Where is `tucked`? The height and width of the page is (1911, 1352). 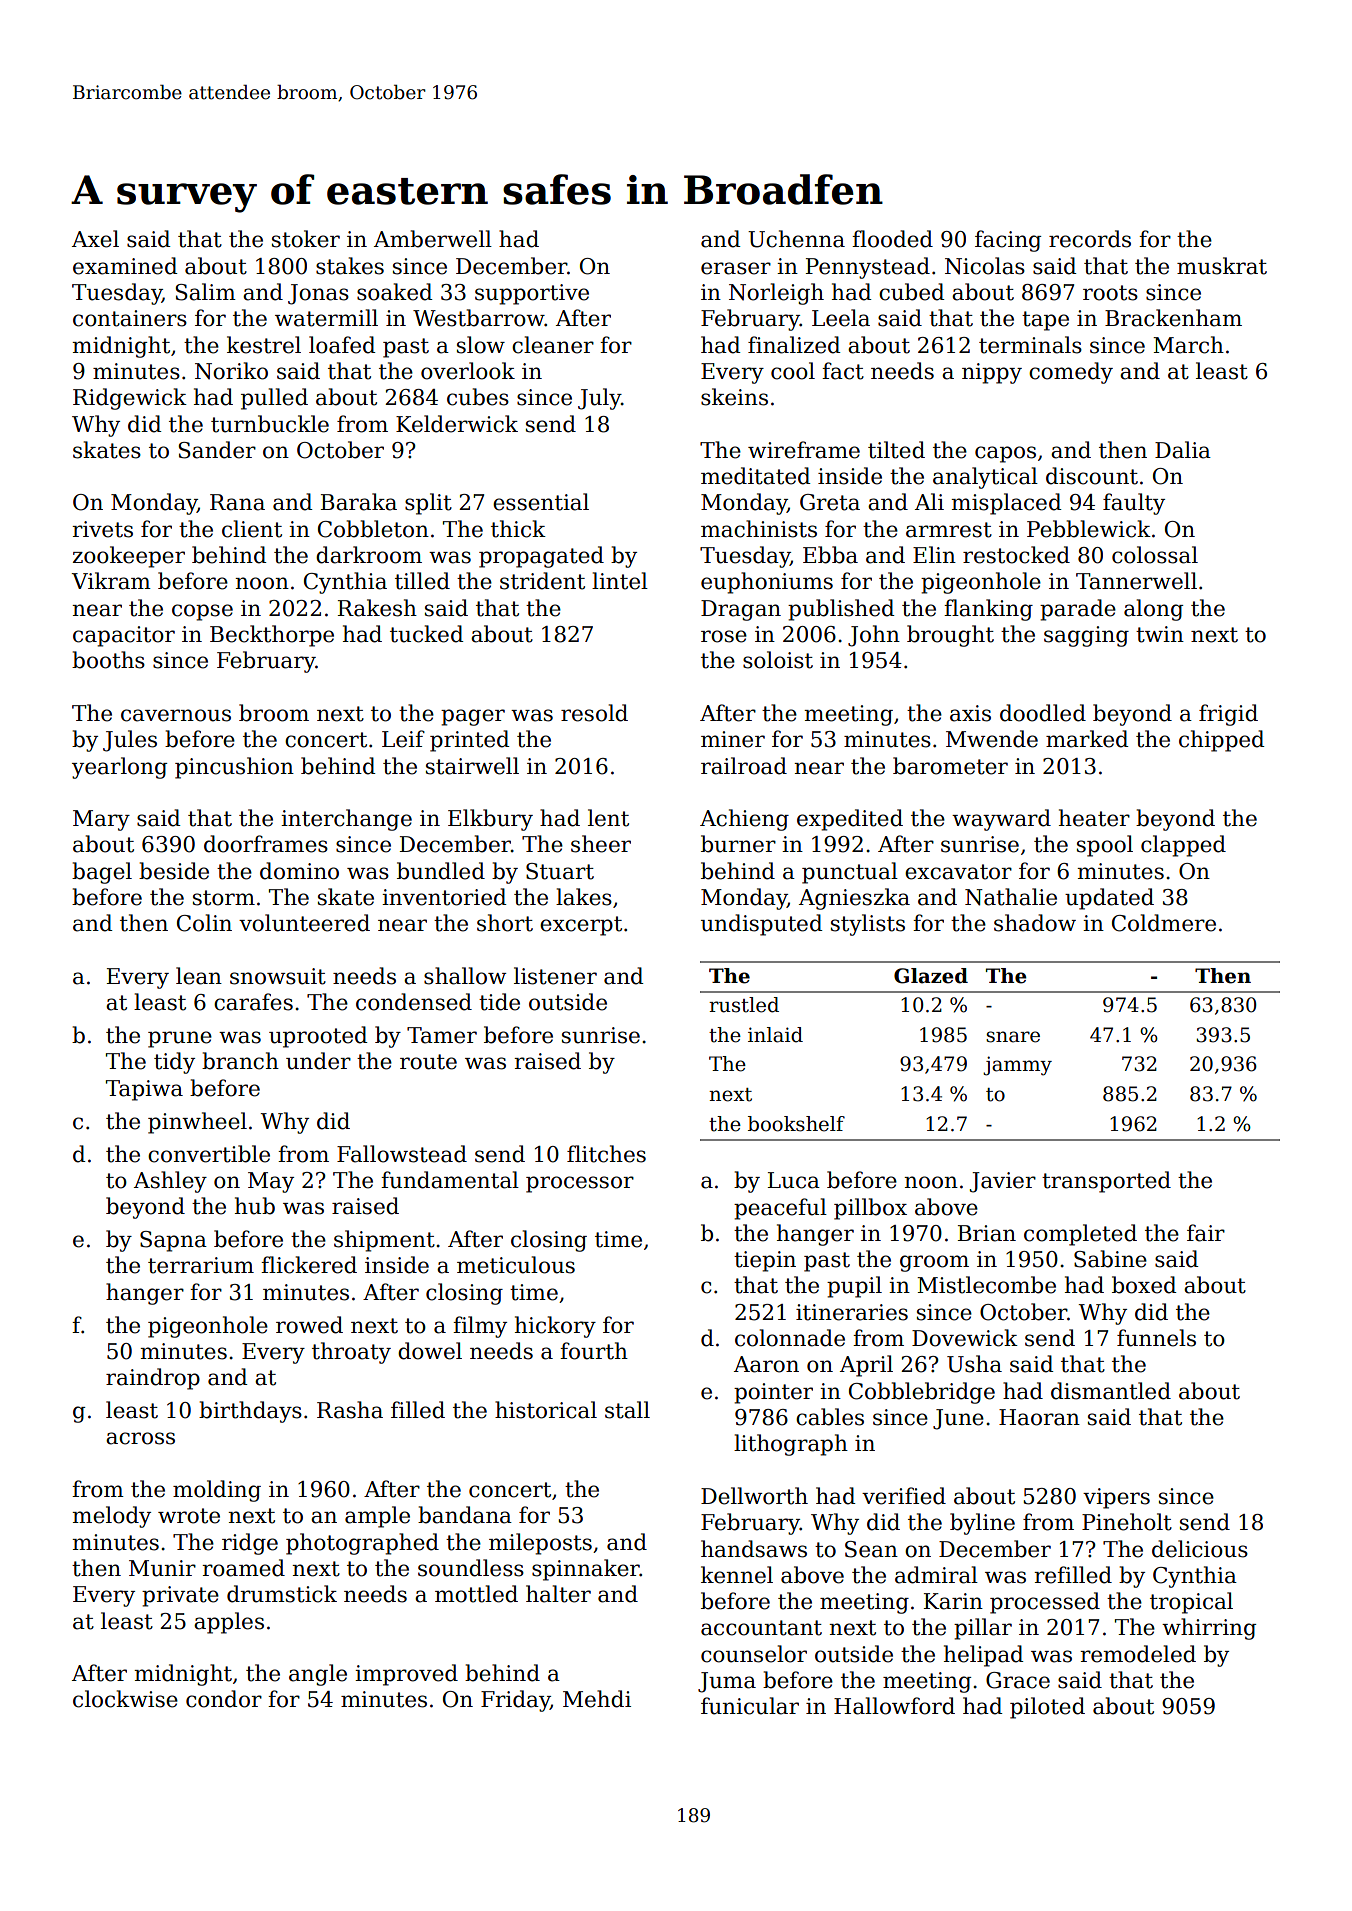 tucked is located at coordinates (427, 634).
